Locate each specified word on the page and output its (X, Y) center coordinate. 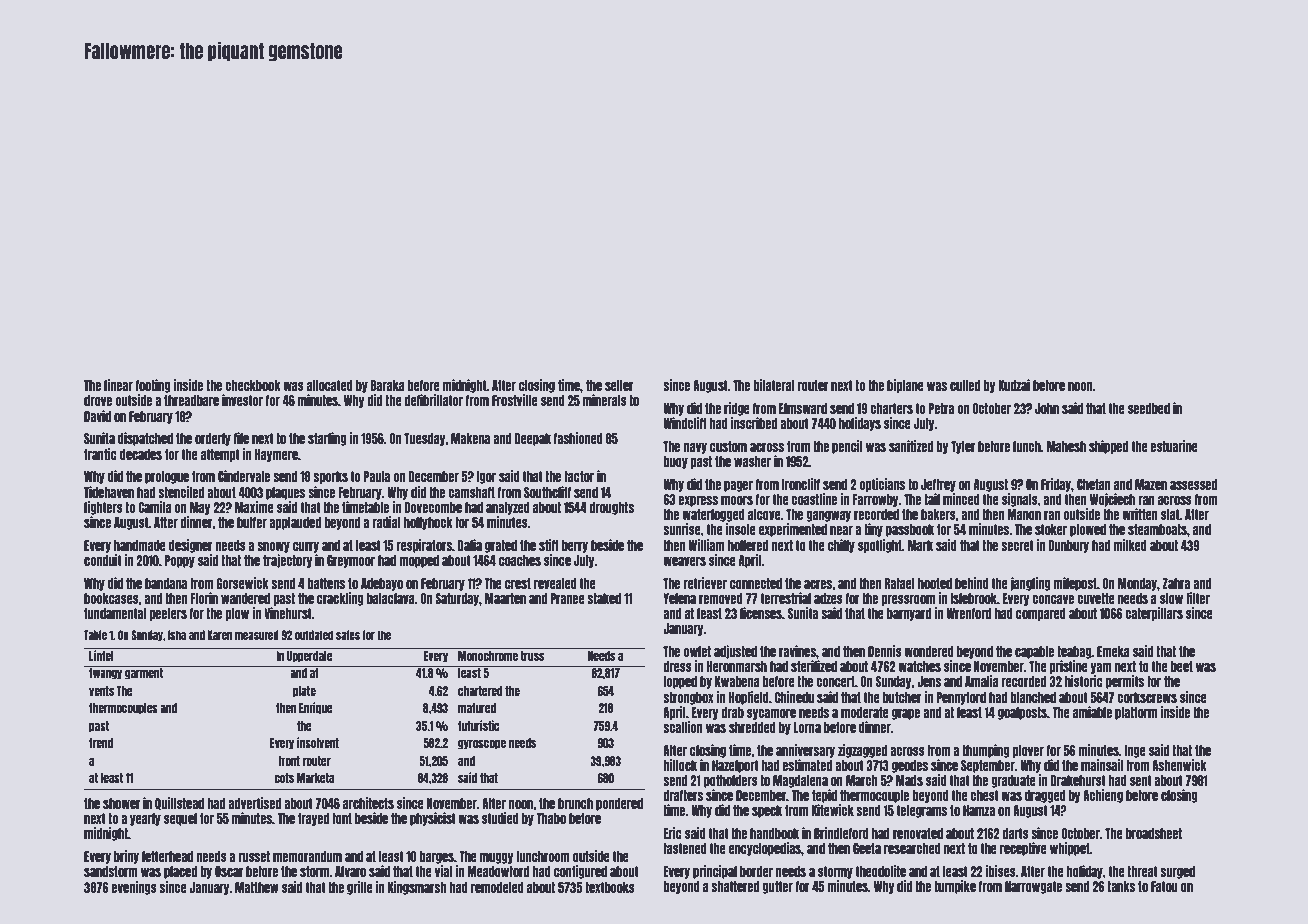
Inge (1135, 751)
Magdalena (800, 781)
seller (619, 385)
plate (304, 692)
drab (732, 712)
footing (153, 386)
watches (919, 666)
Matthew (257, 887)
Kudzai (1014, 385)
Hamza (979, 810)
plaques (285, 493)
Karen (219, 635)
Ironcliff (801, 484)
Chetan (1094, 484)
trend (101, 743)
